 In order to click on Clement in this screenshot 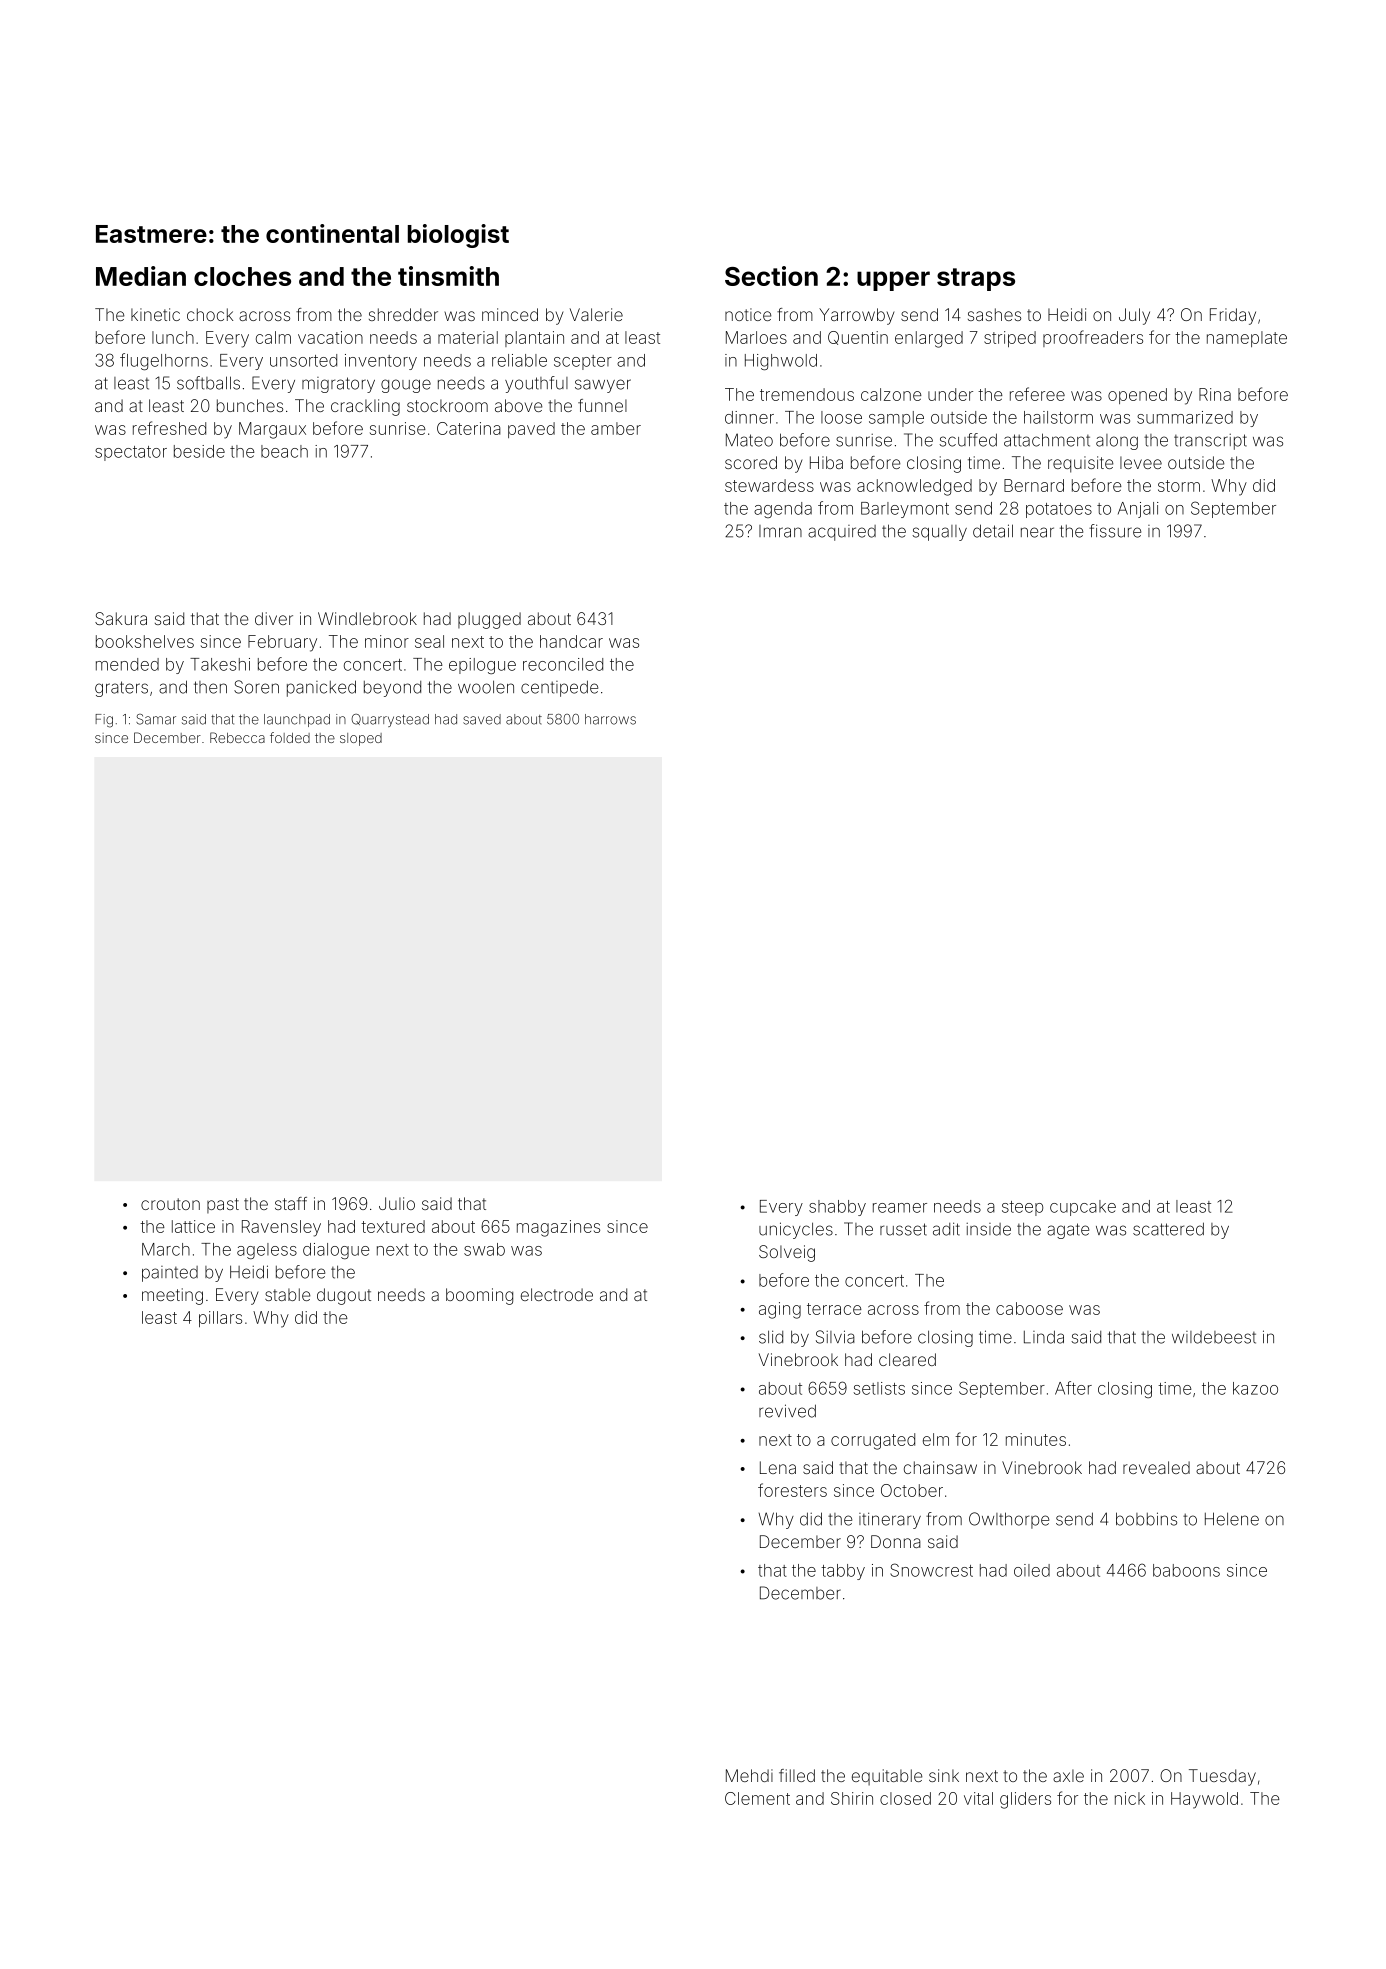, I will do `click(757, 1798)`.
